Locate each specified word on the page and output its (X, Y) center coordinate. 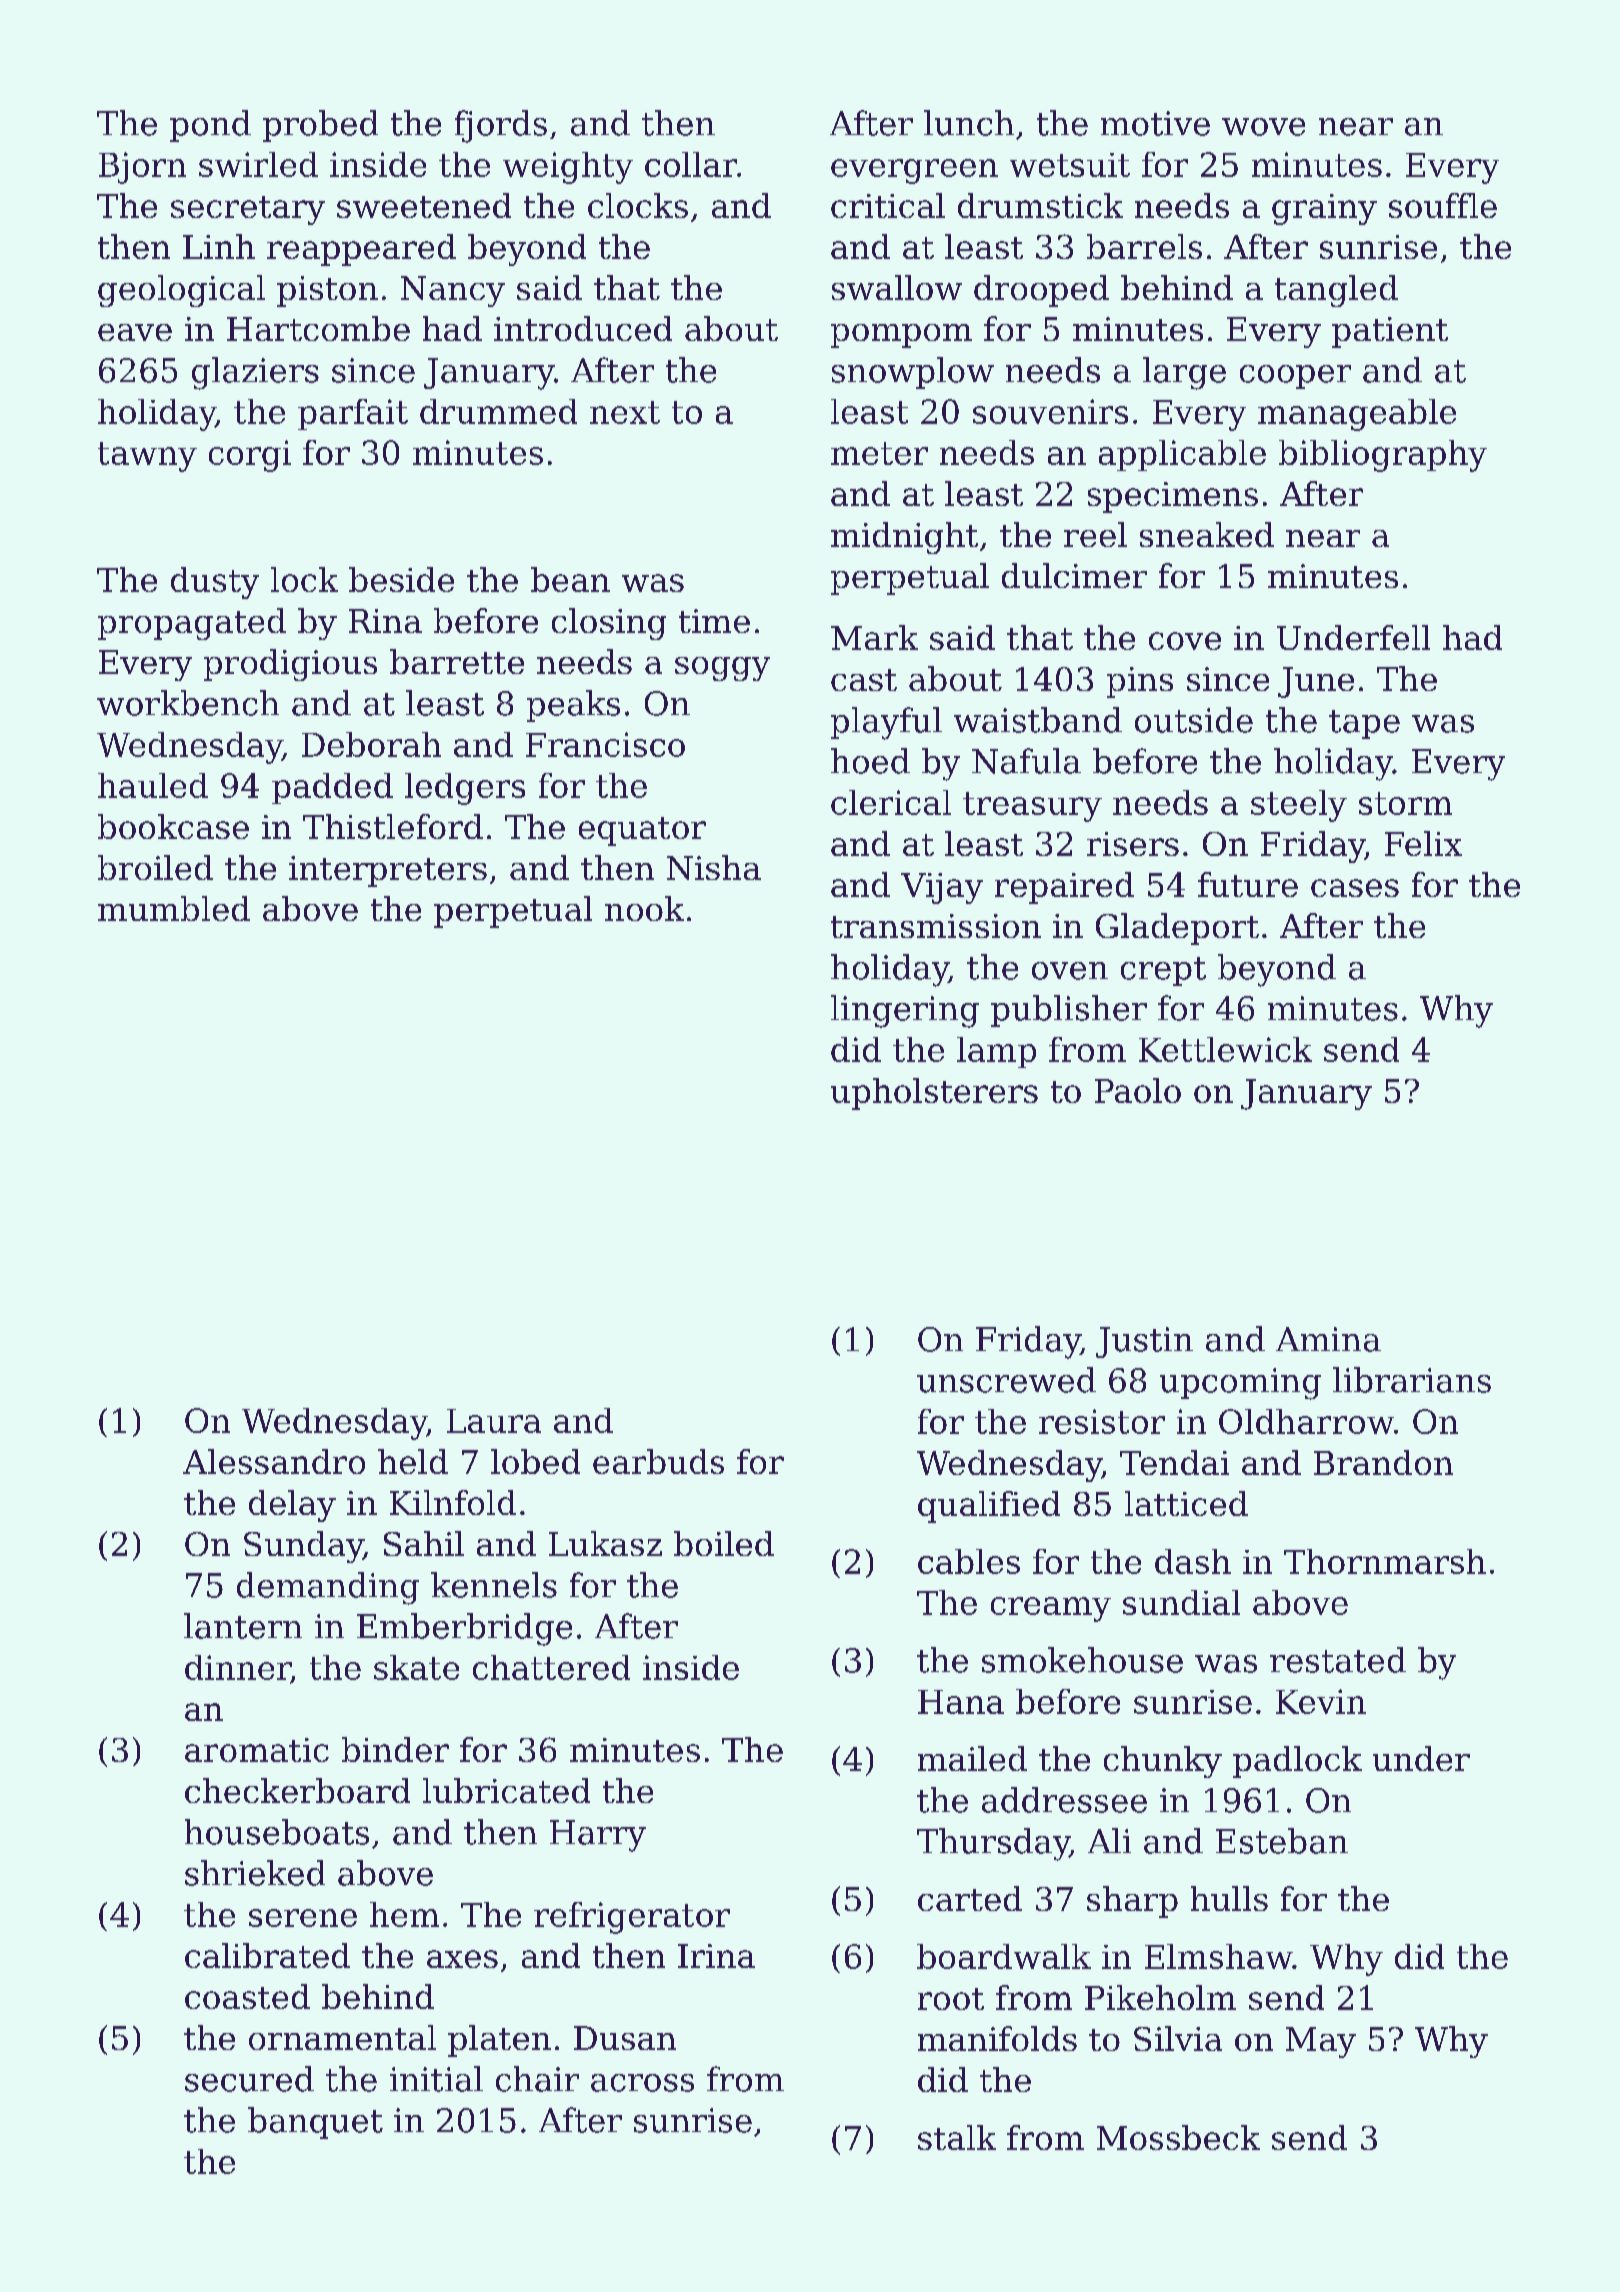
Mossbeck (1178, 2137)
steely (1299, 806)
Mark (874, 637)
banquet (315, 2123)
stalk (957, 2137)
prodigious (290, 665)
